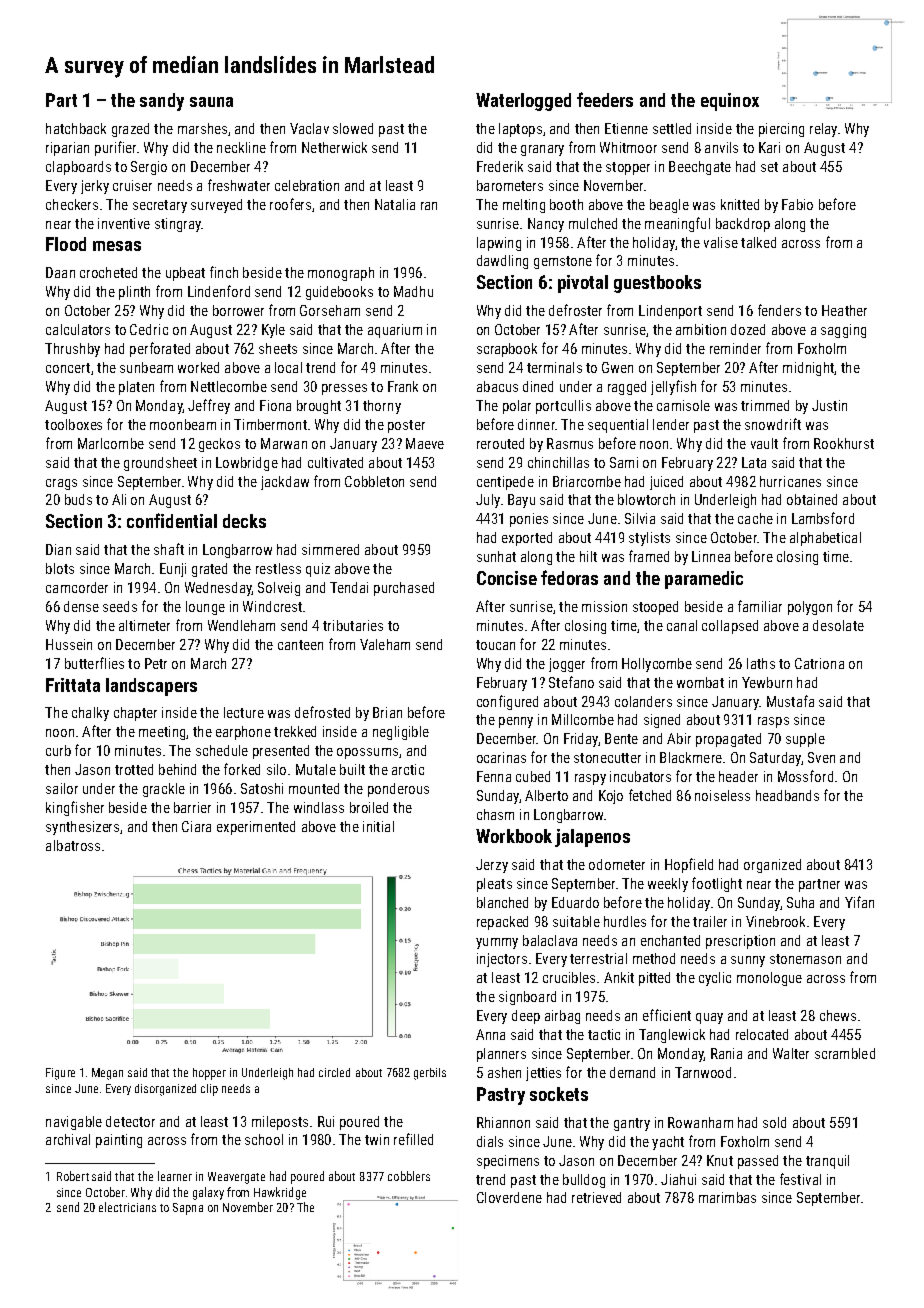  What do you see at coordinates (387, 712) in the page?
I see `Brian` at bounding box center [387, 712].
